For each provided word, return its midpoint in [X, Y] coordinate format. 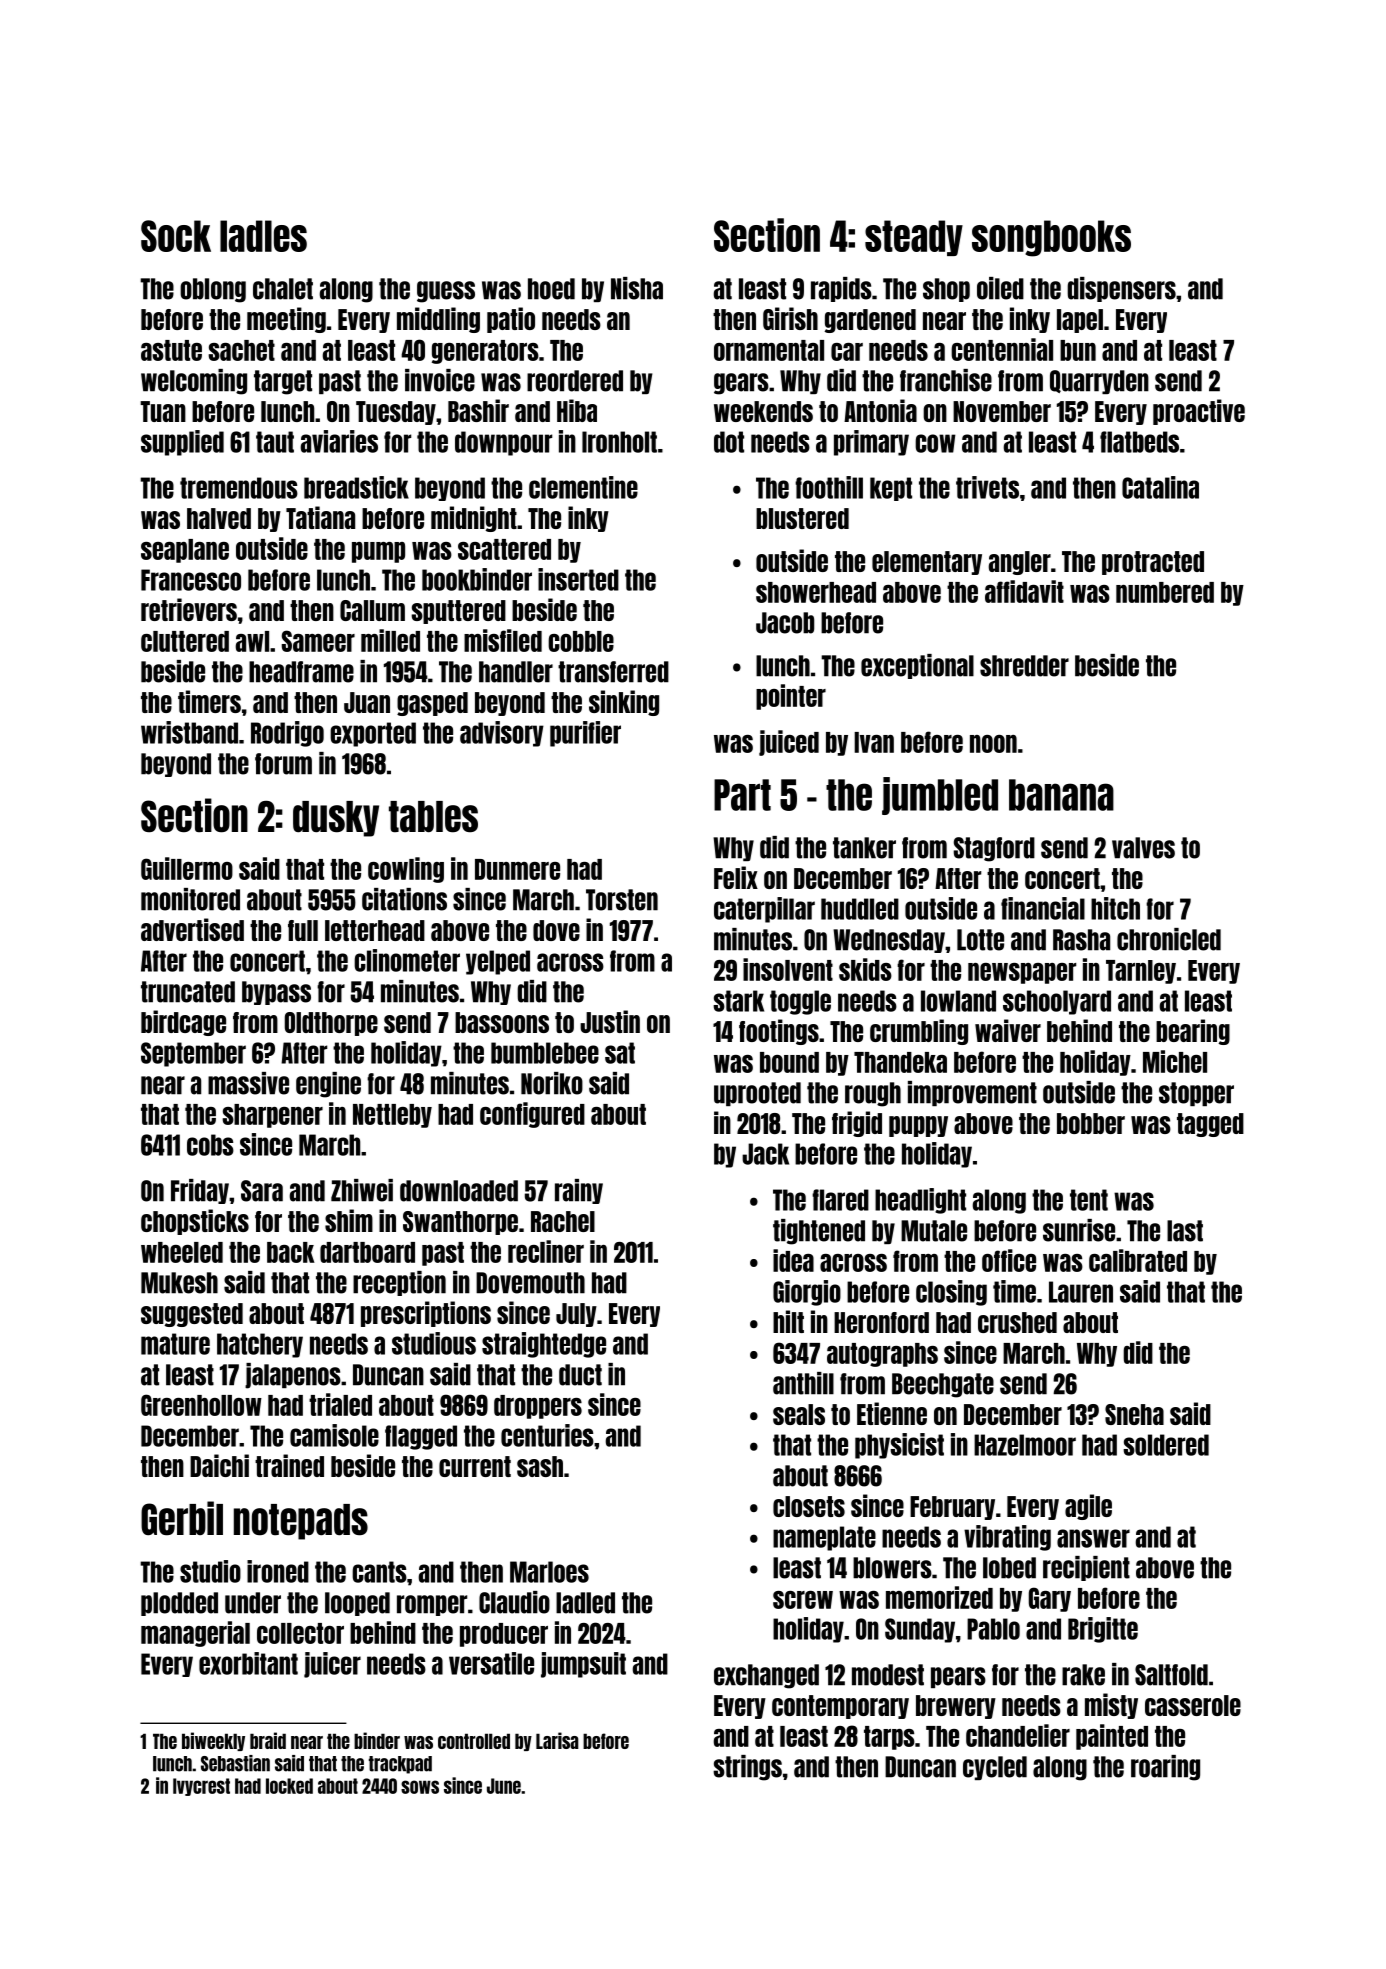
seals [799, 1414]
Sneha [1134, 1414]
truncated [188, 992]
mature [175, 1344]
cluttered [185, 641]
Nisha [637, 288]
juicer [332, 1665]
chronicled [1169, 939]
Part [742, 795]
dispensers [1121, 289]
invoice [440, 380]
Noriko [552, 1083]
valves [1143, 848]
